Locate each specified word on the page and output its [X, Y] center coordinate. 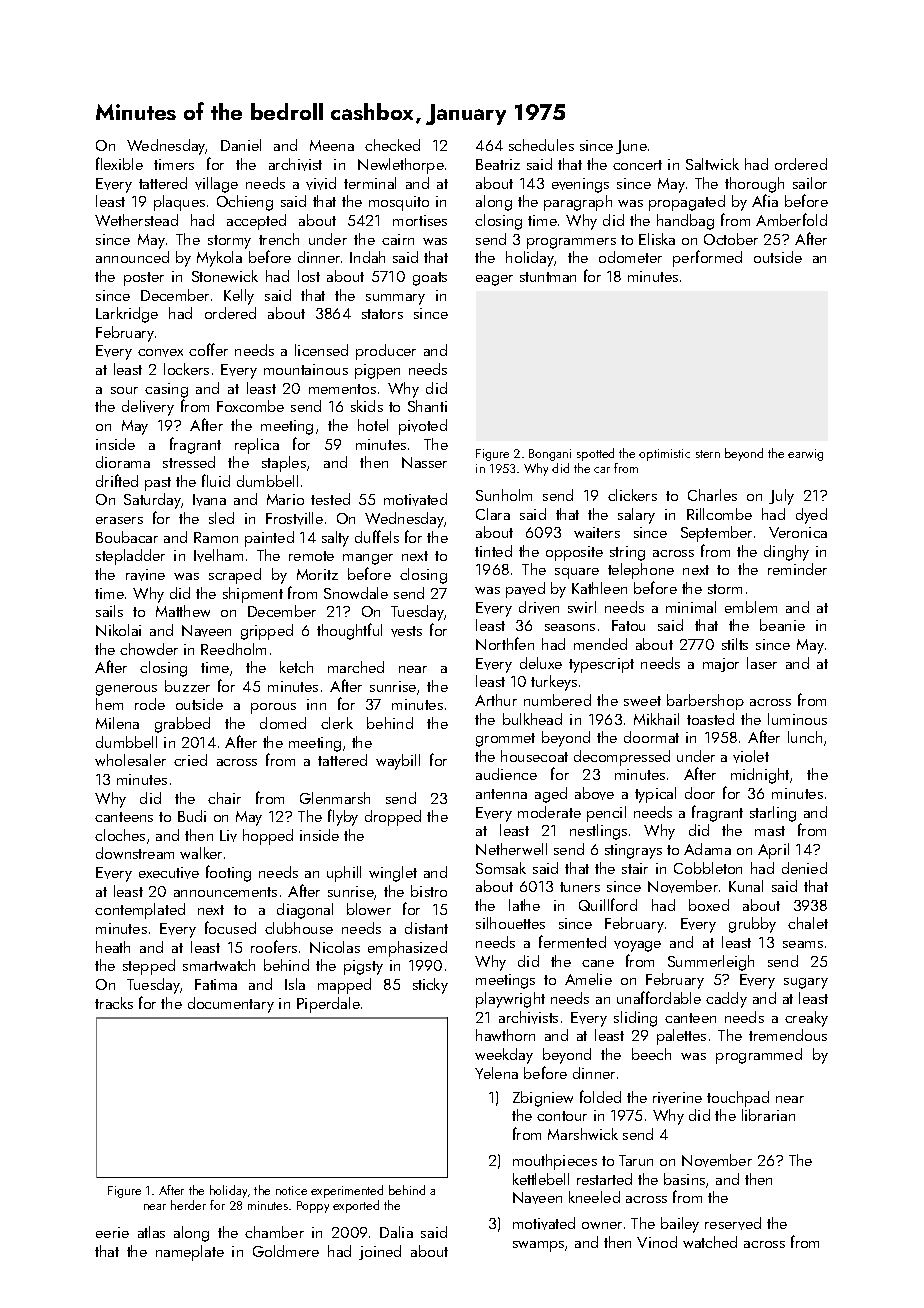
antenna [501, 794]
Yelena [496, 1073]
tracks [114, 1003]
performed [707, 258]
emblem [751, 607]
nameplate [190, 1253]
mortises [420, 220]
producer [386, 352]
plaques [179, 203]
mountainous [306, 369]
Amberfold [791, 219]
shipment [253, 595]
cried [190, 760]
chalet [808, 923]
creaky [806, 1019]
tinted [493, 551]
